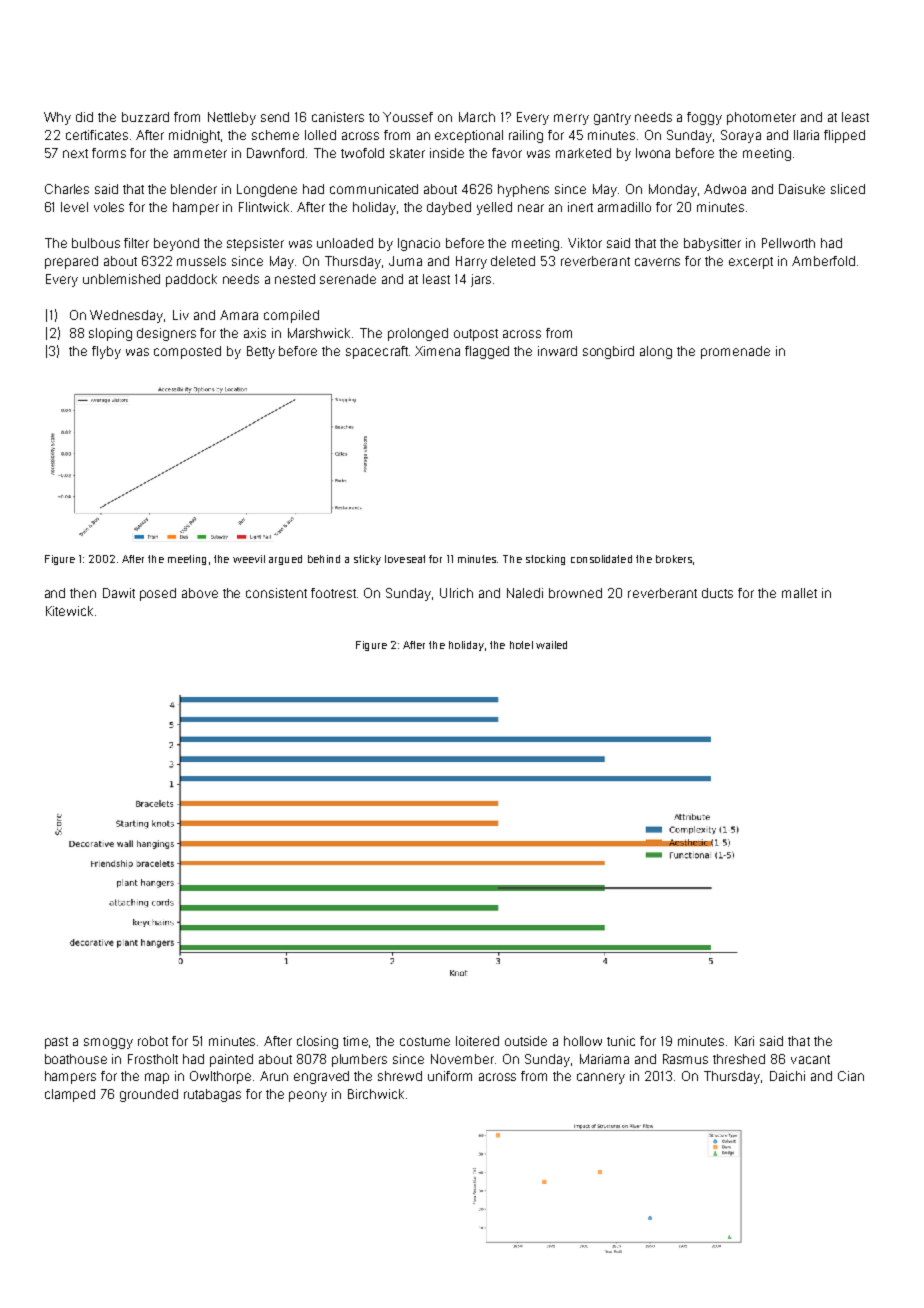 The height and width of the document is (1308, 924). What do you see at coordinates (83, 593) in the document?
I see `then` at bounding box center [83, 593].
